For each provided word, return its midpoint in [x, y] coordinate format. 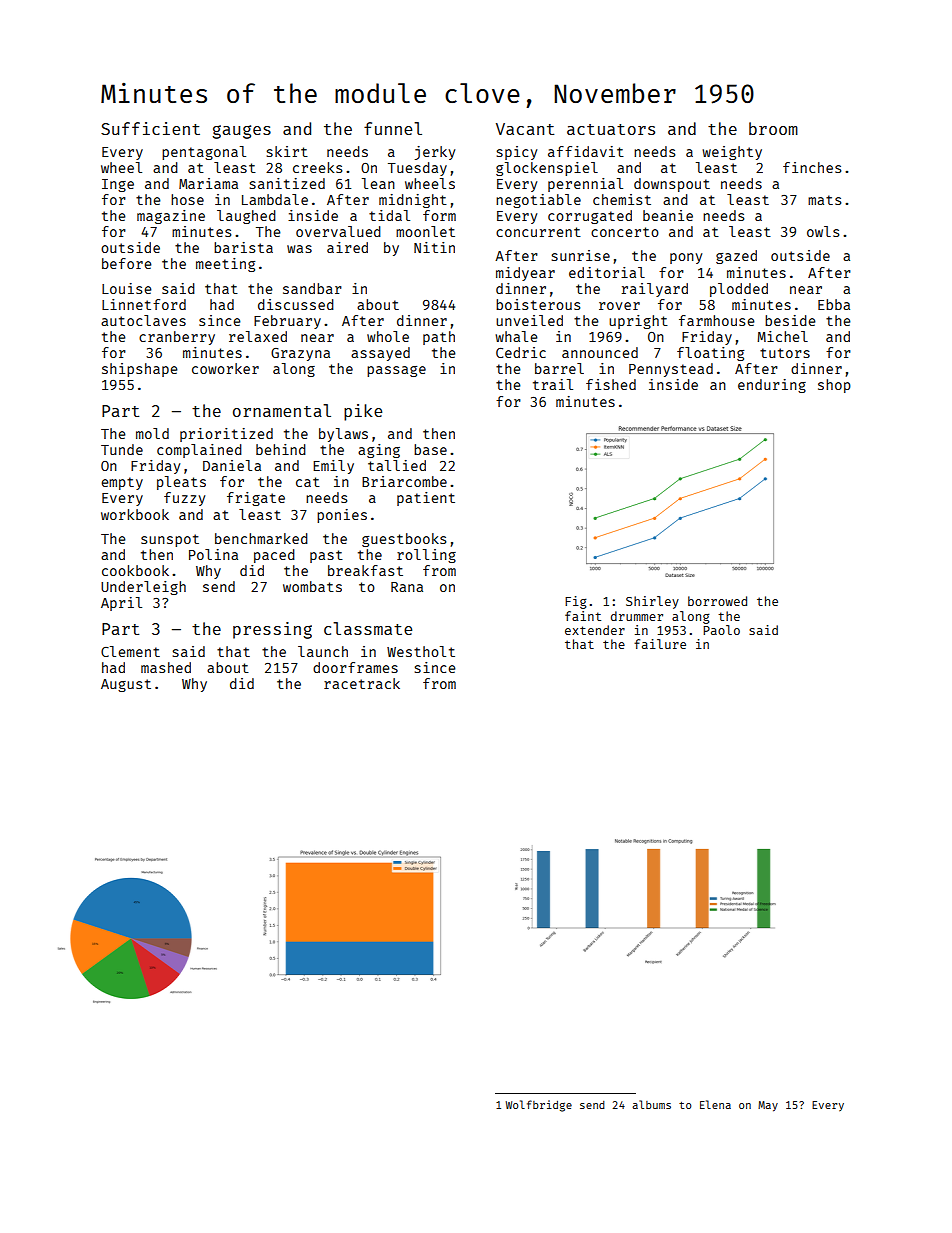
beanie [668, 215]
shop [834, 386]
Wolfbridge [539, 1106]
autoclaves [143, 320]
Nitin [434, 247]
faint [583, 616]
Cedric [521, 352]
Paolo [721, 630]
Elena [715, 1104]
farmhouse [717, 320]
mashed [166, 667]
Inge [118, 185]
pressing [272, 630]
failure [660, 644]
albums [651, 1104]
